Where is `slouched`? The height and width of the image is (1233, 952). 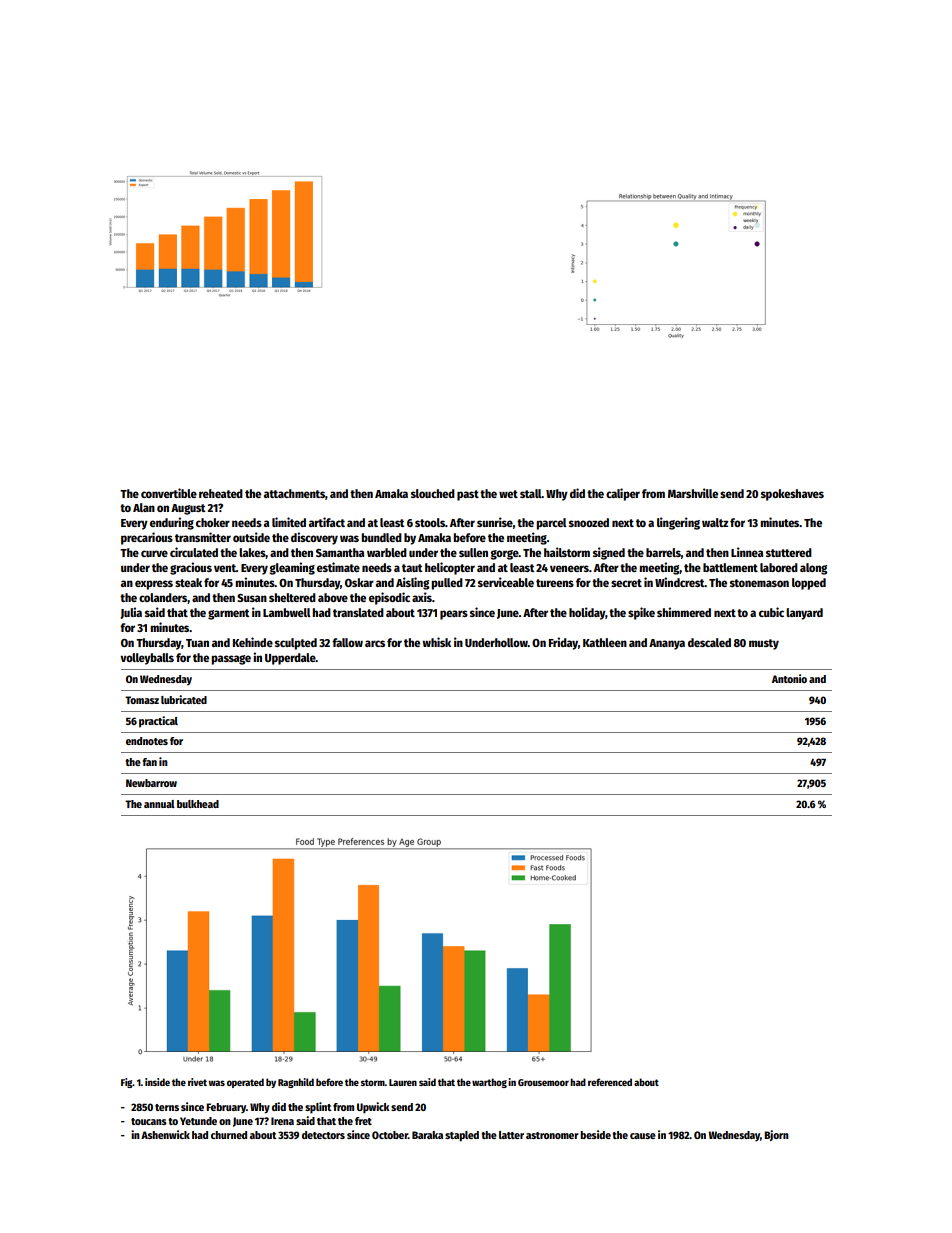 slouched is located at coordinates (433, 493).
